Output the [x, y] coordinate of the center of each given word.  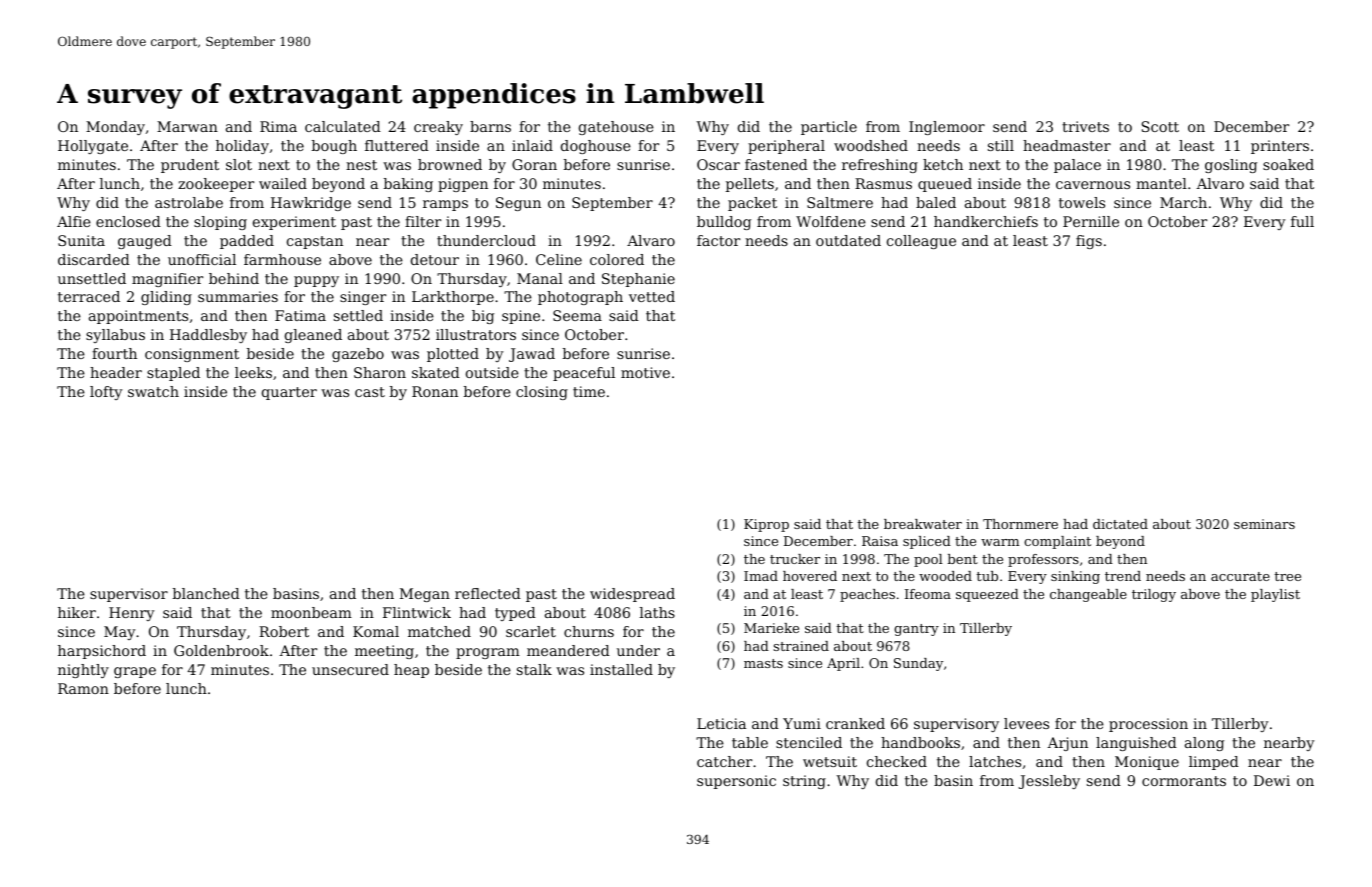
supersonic [736, 782]
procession [1148, 725]
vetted [652, 296]
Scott [1160, 126]
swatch [153, 391]
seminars [1264, 524]
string [804, 782]
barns [490, 126]
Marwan [187, 126]
